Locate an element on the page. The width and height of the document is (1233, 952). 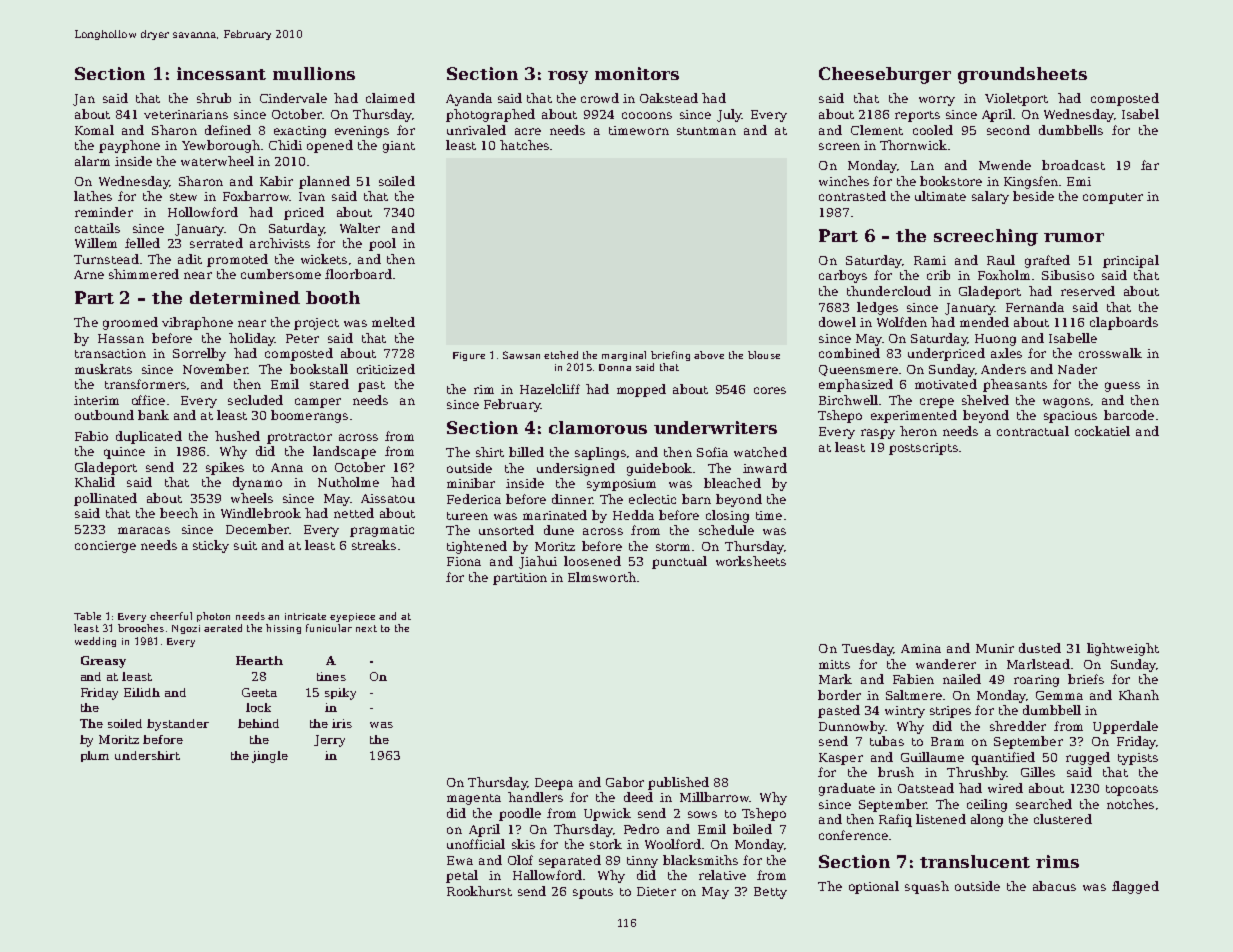
monitors is located at coordinates (637, 73).
